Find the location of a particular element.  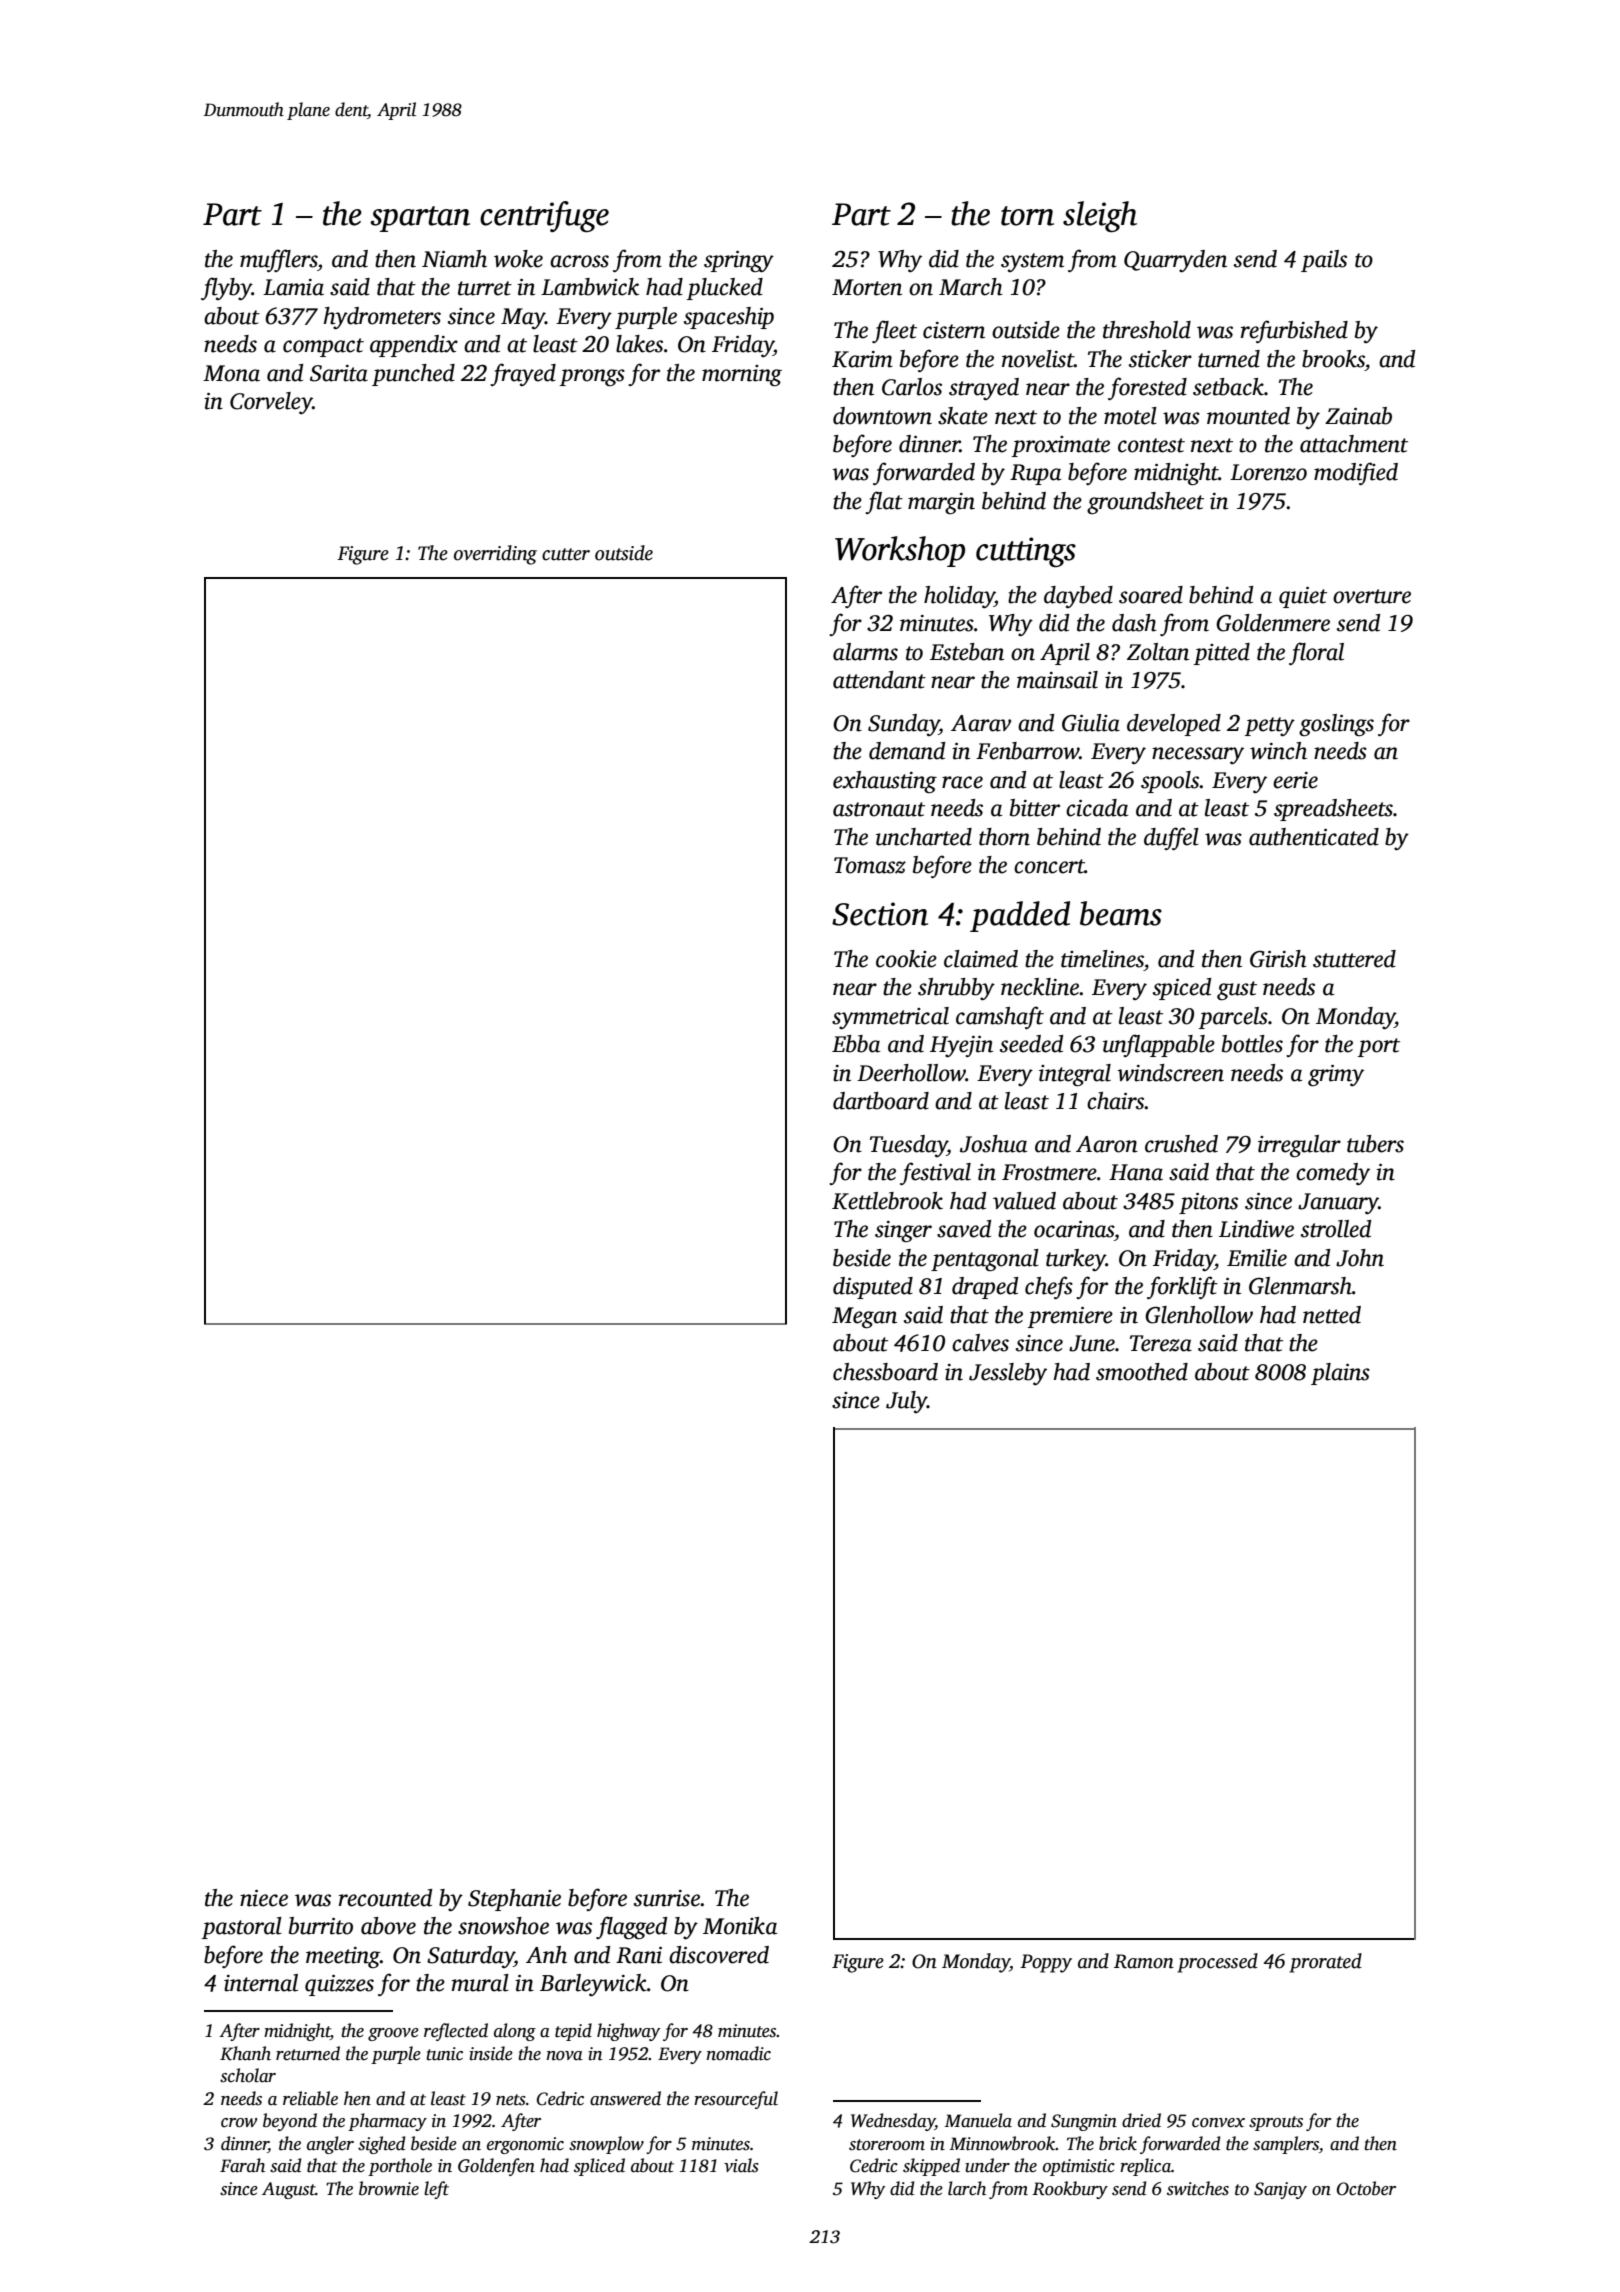

cutter is located at coordinates (566, 554).
